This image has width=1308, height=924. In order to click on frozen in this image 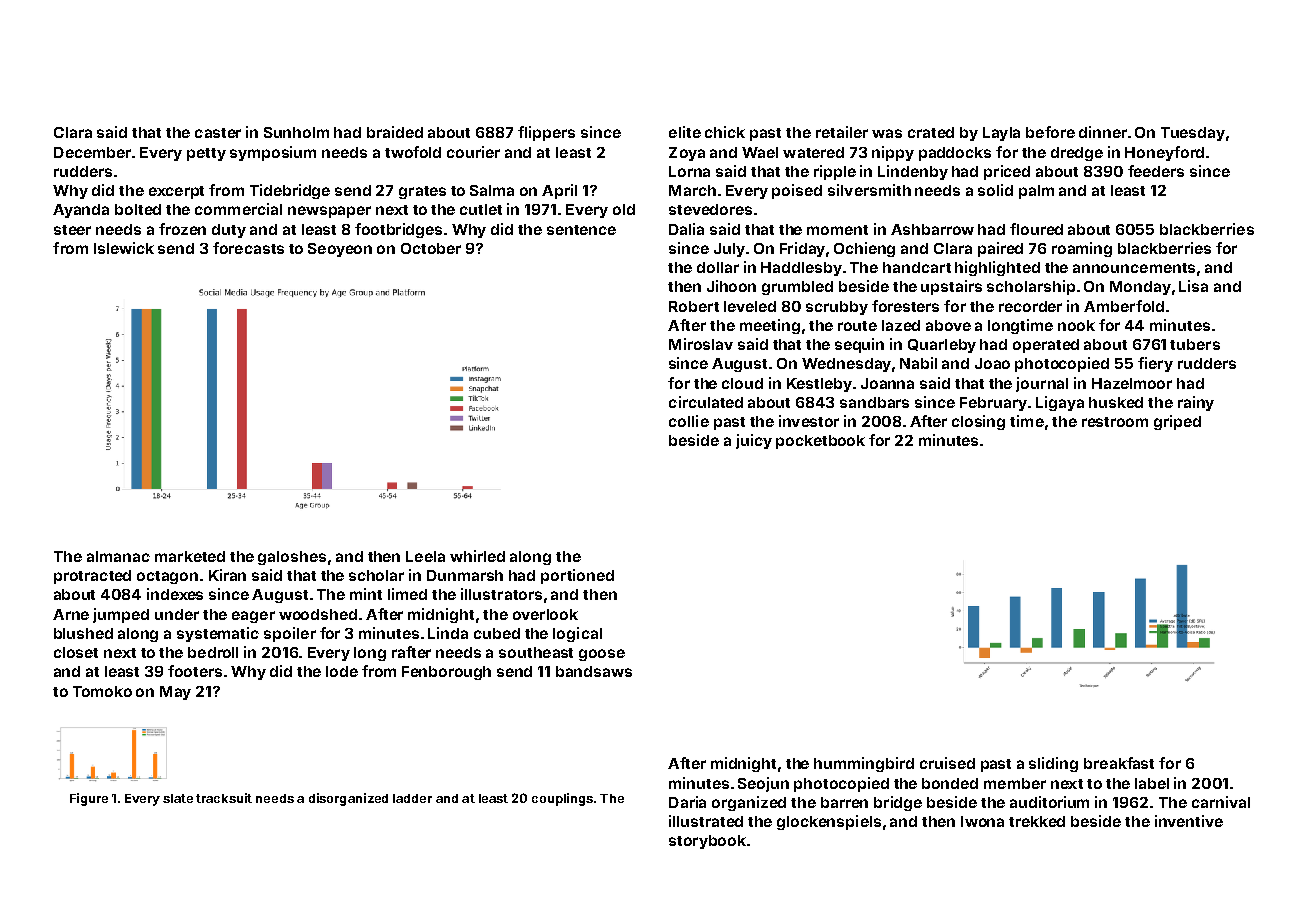, I will do `click(182, 229)`.
